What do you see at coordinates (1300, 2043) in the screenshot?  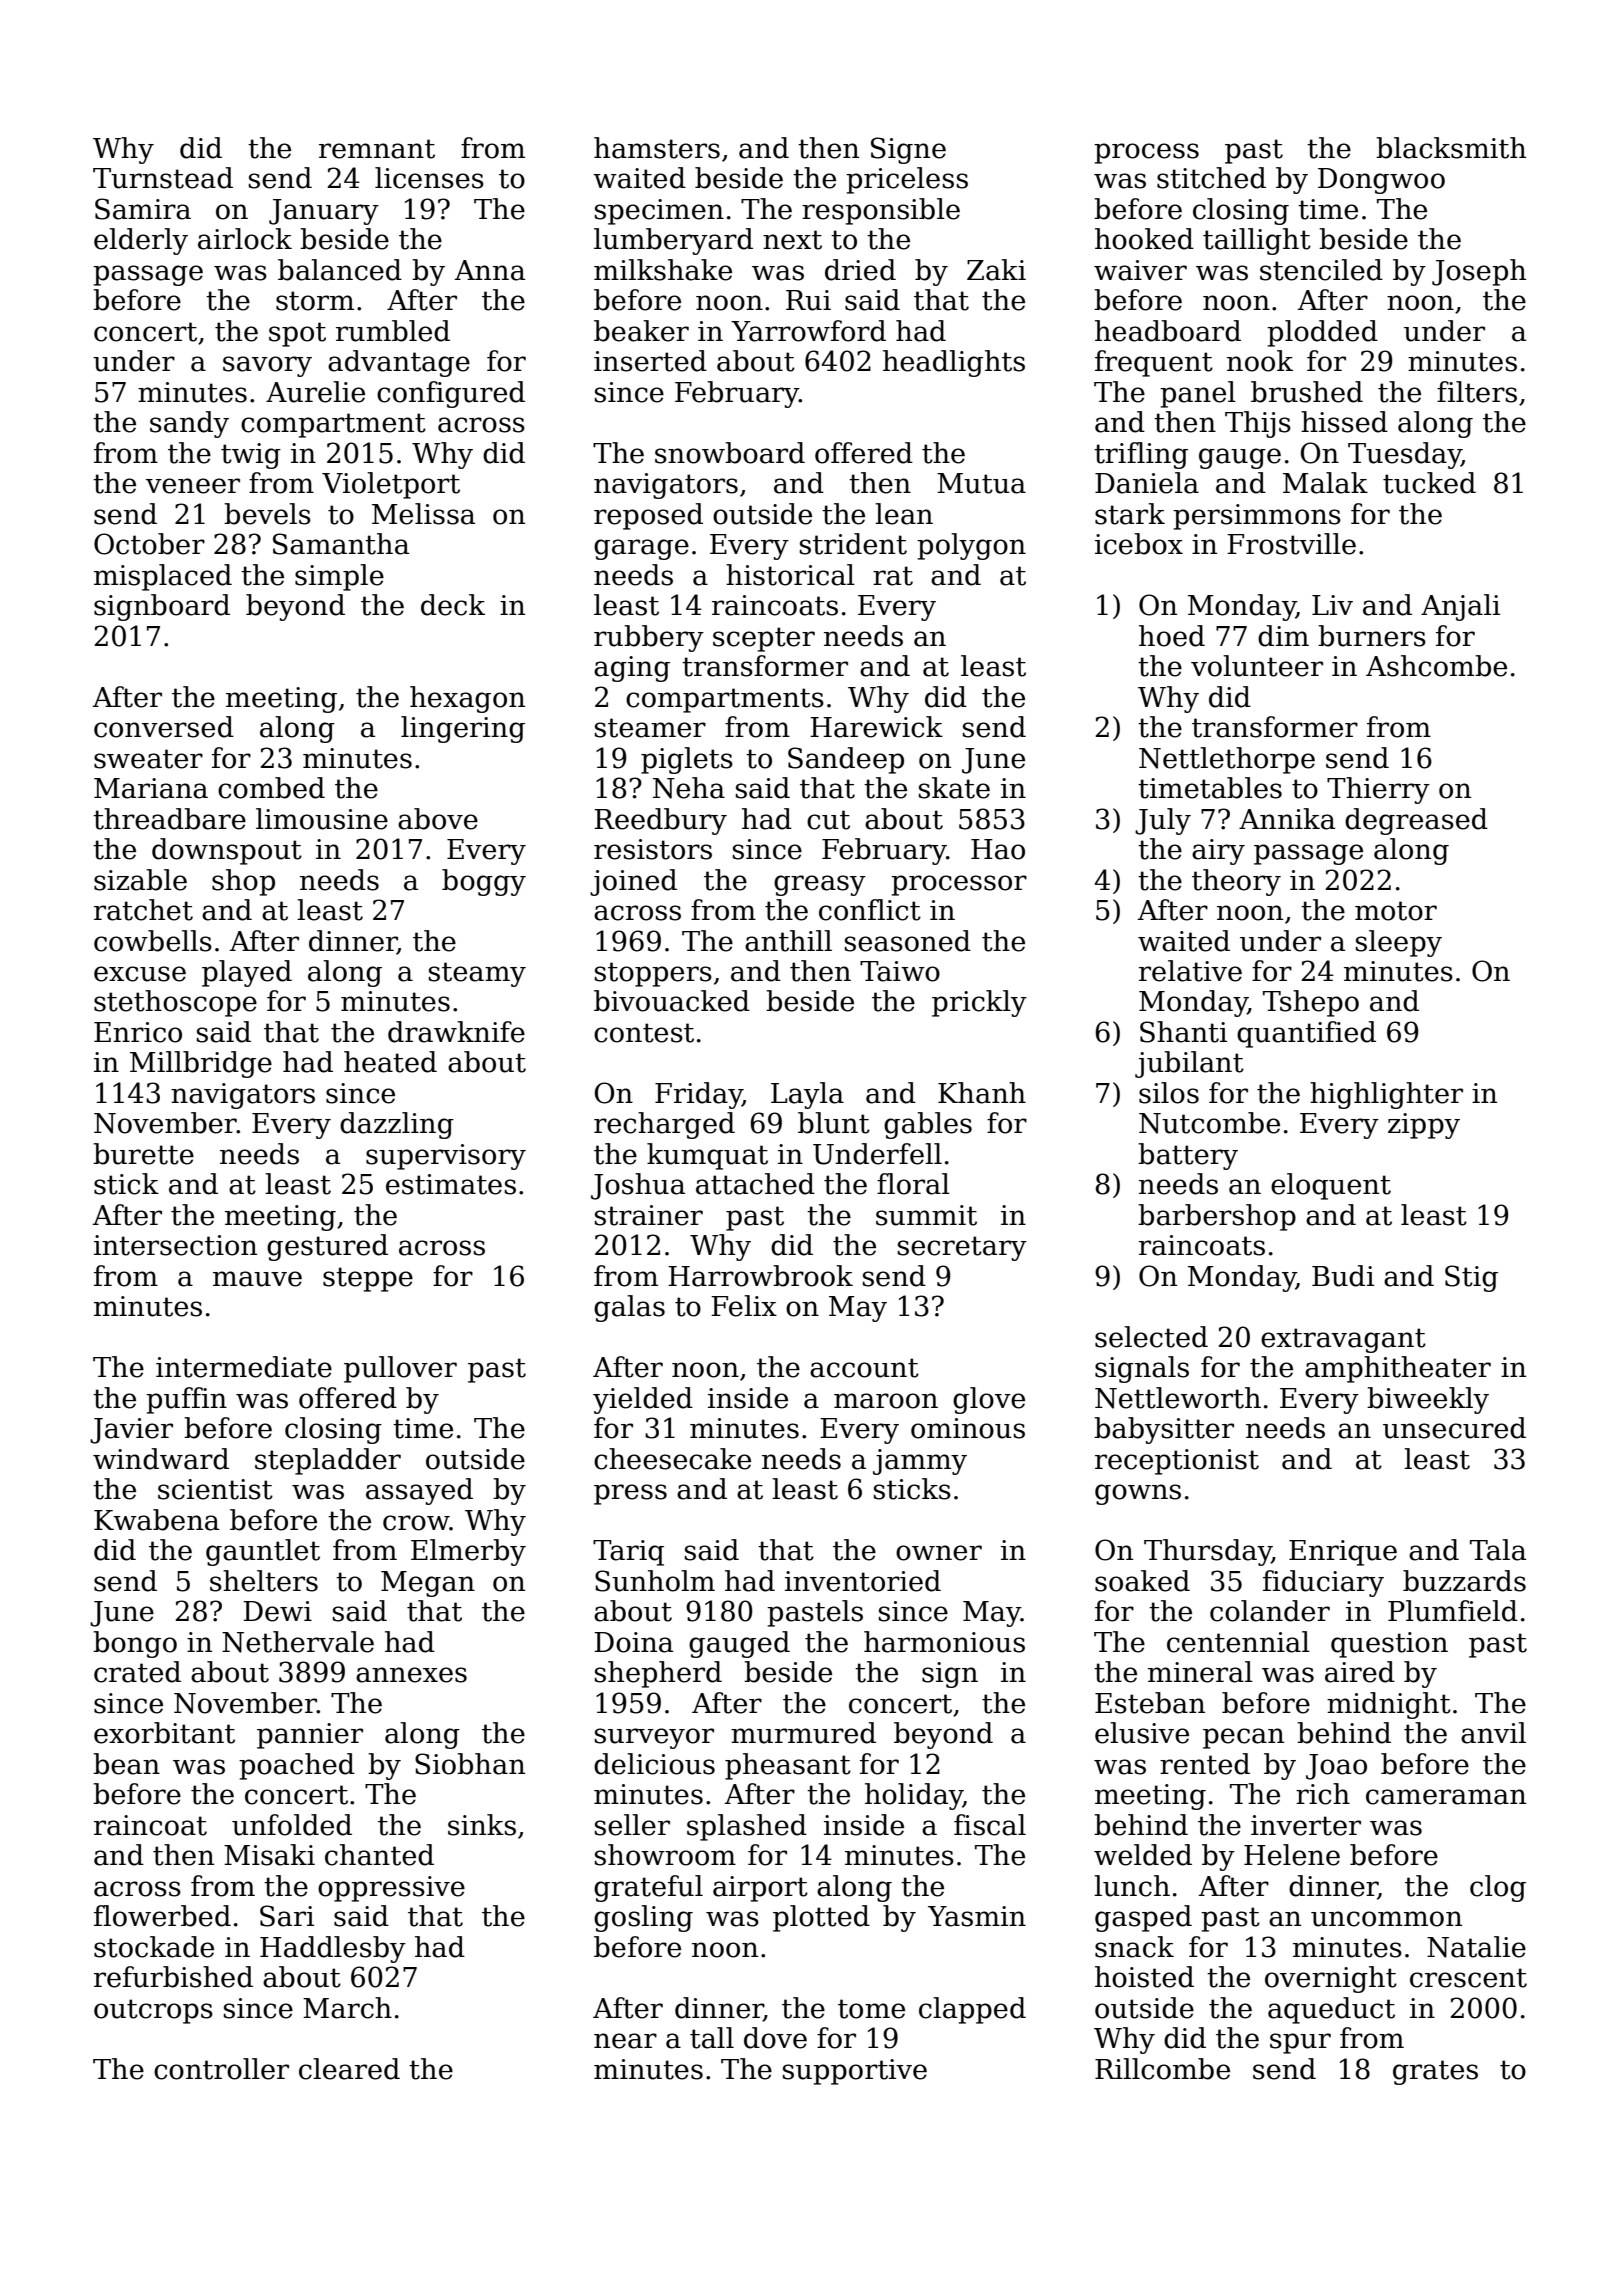 I see `spur` at bounding box center [1300, 2043].
